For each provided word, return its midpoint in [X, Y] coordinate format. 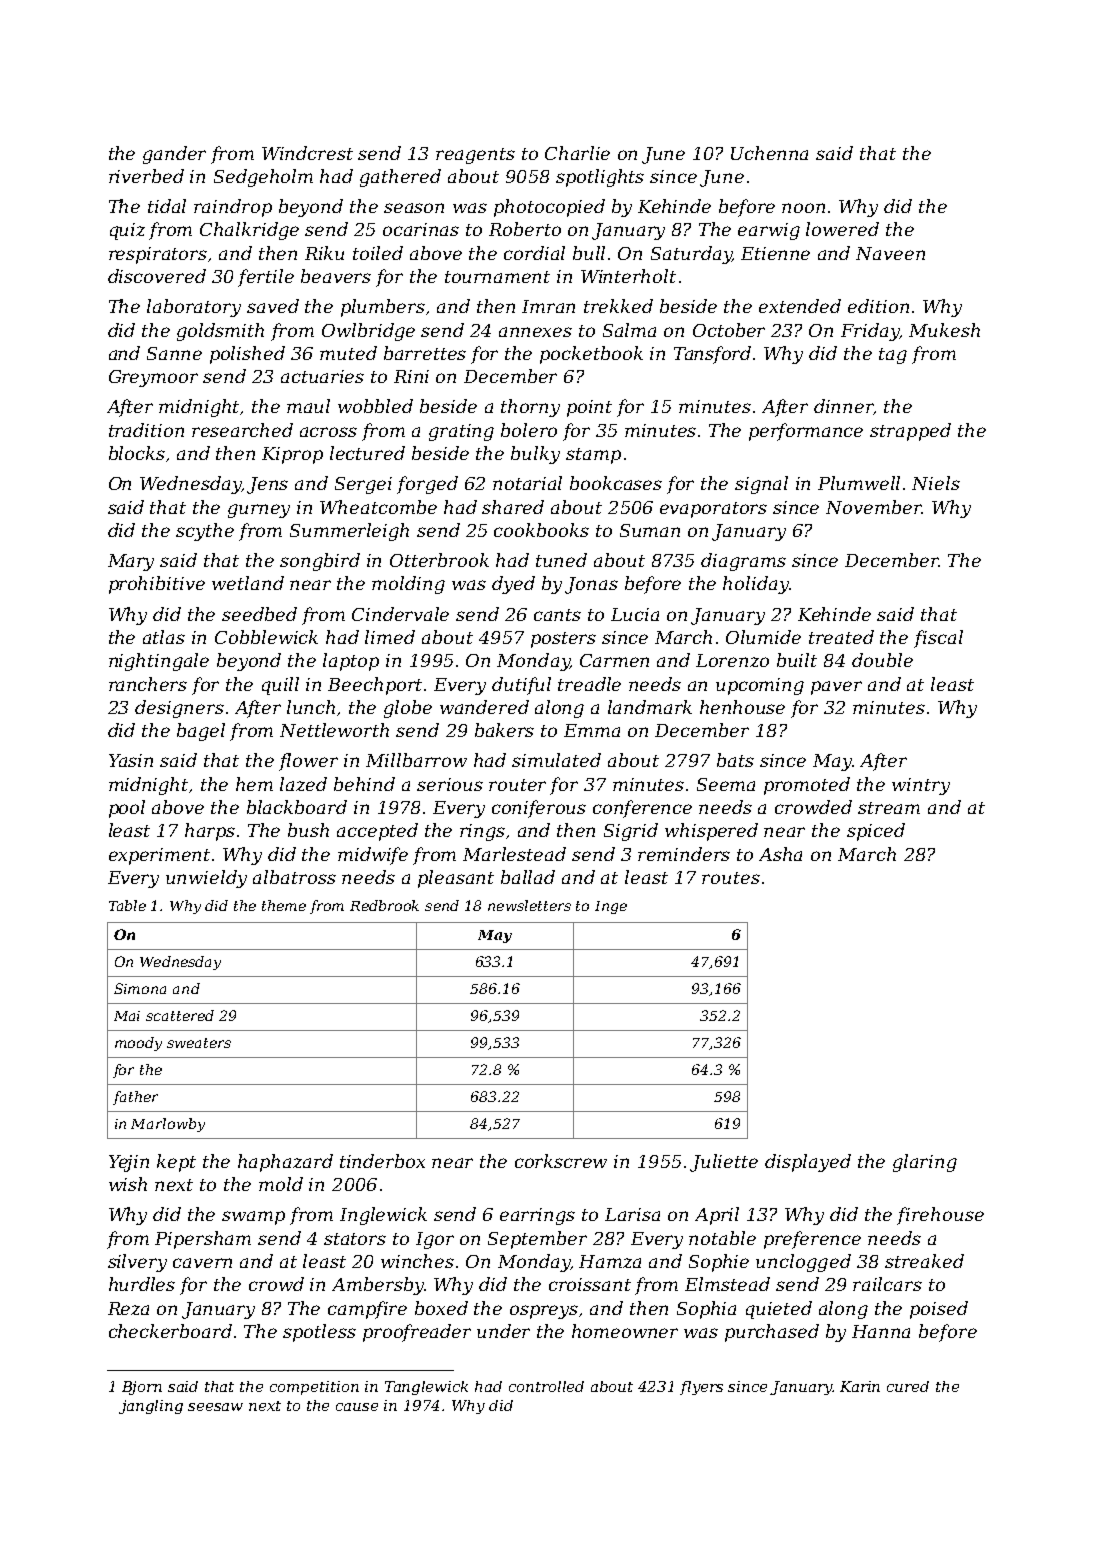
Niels [936, 483]
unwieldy [206, 879]
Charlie [577, 153]
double [882, 660]
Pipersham [203, 1240]
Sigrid [631, 832]
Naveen [890, 253]
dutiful [521, 686]
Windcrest [307, 153]
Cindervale [400, 614]
